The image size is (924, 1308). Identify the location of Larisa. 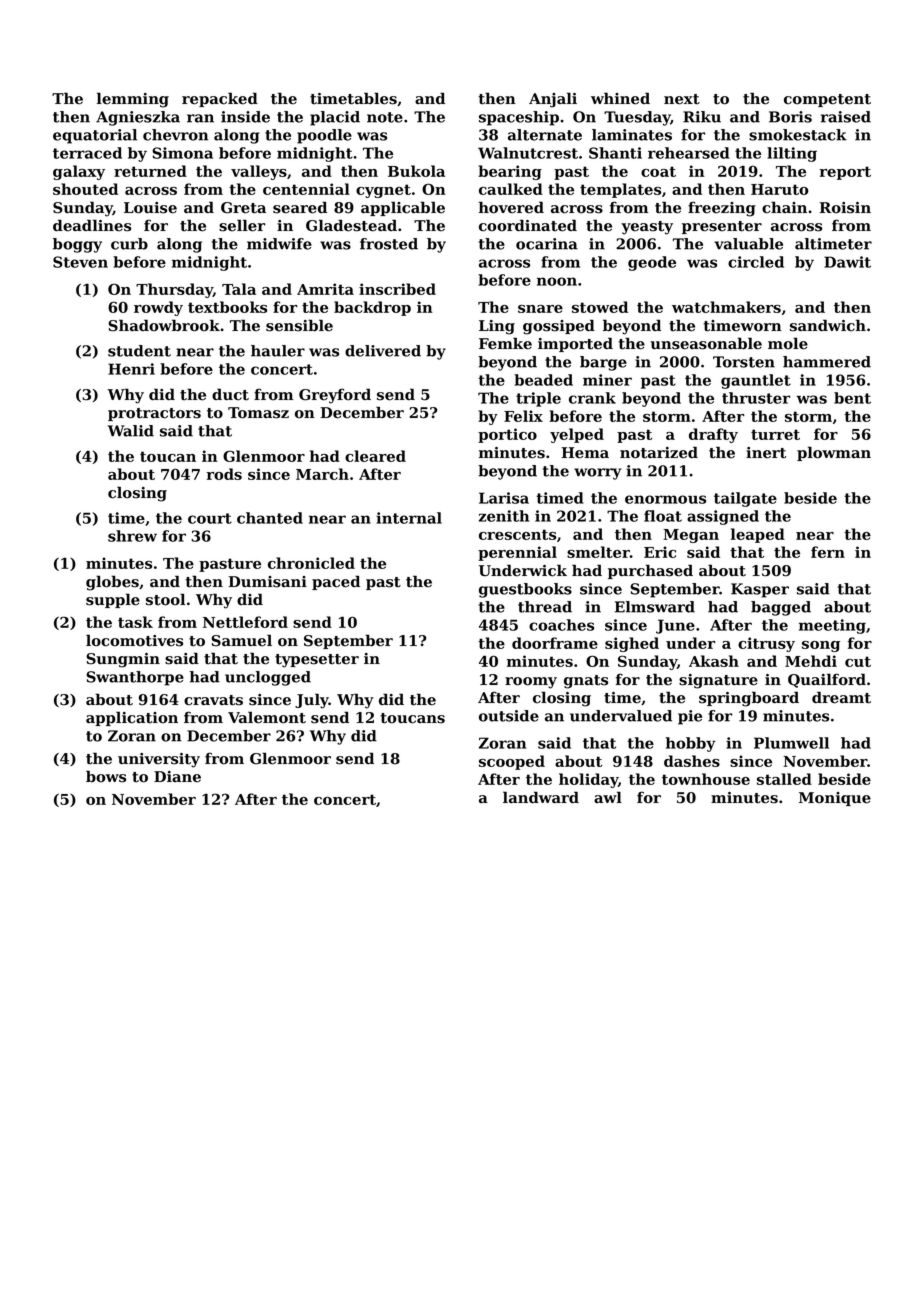
(504, 498).
